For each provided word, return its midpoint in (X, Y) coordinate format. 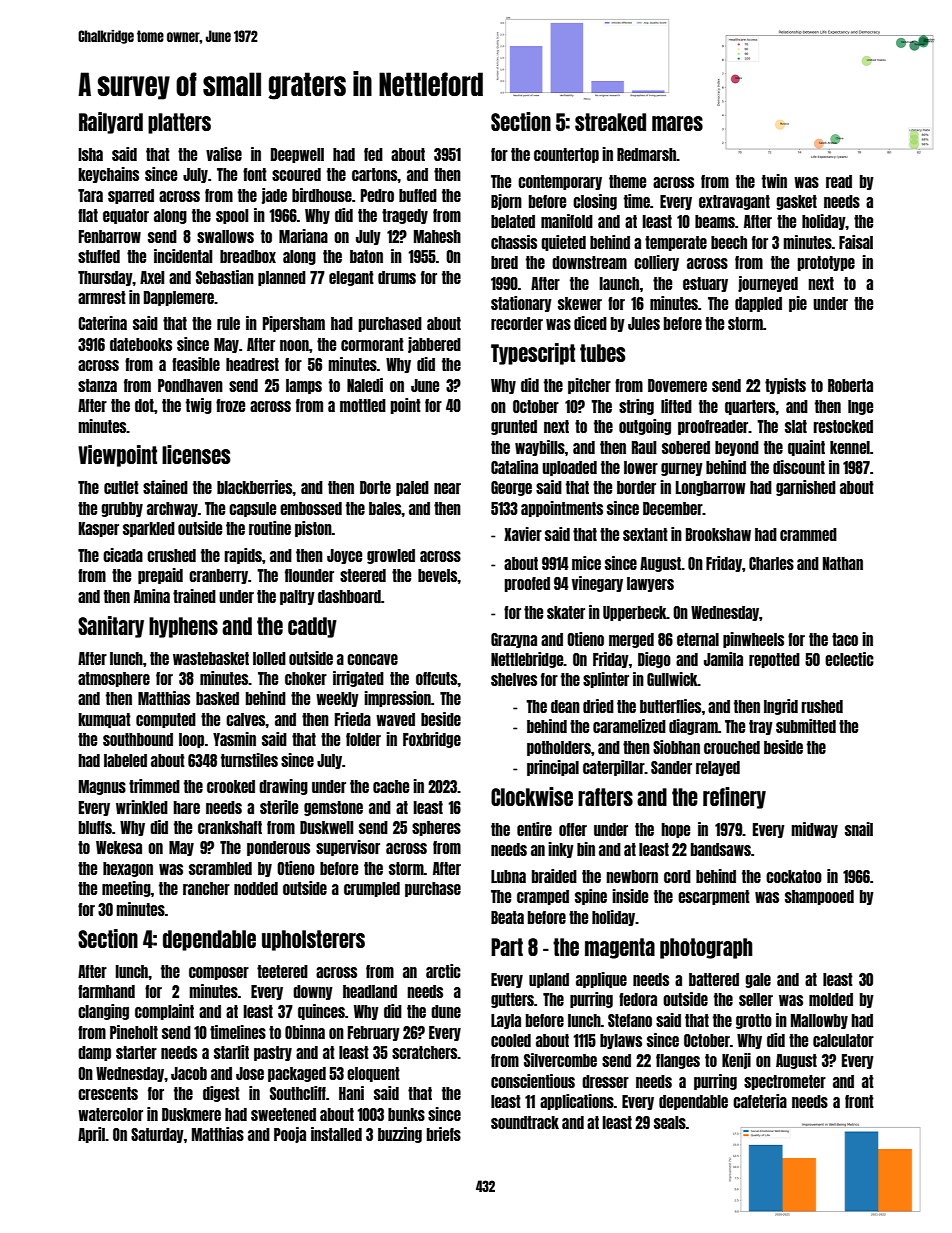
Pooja (290, 1135)
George (511, 488)
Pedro (377, 195)
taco (845, 639)
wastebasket (211, 658)
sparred (131, 196)
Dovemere (677, 385)
